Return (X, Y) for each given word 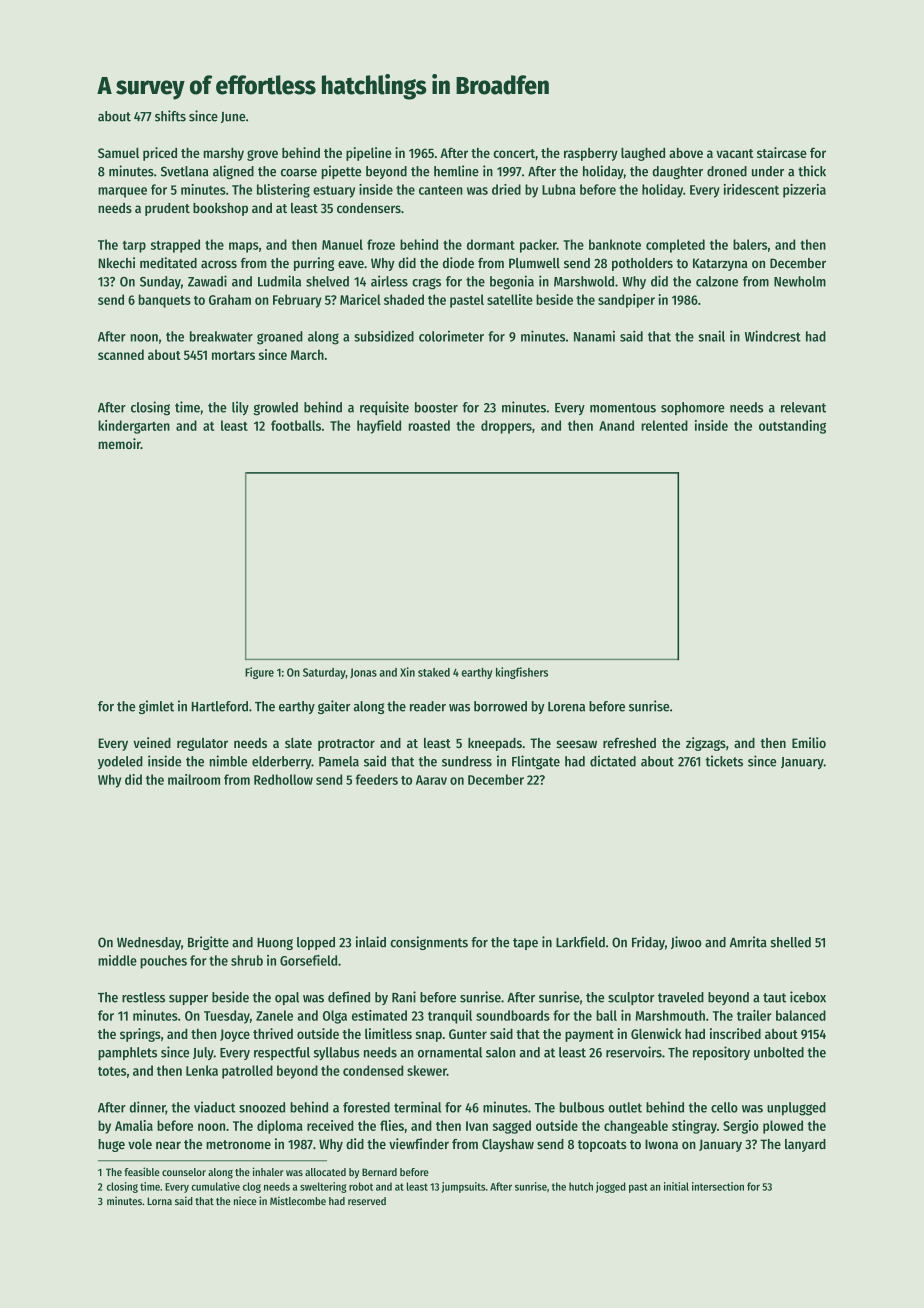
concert (514, 153)
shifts (170, 116)
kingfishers (522, 673)
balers (750, 244)
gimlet (156, 707)
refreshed (629, 743)
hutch (581, 1186)
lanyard (805, 1145)
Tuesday (227, 1017)
